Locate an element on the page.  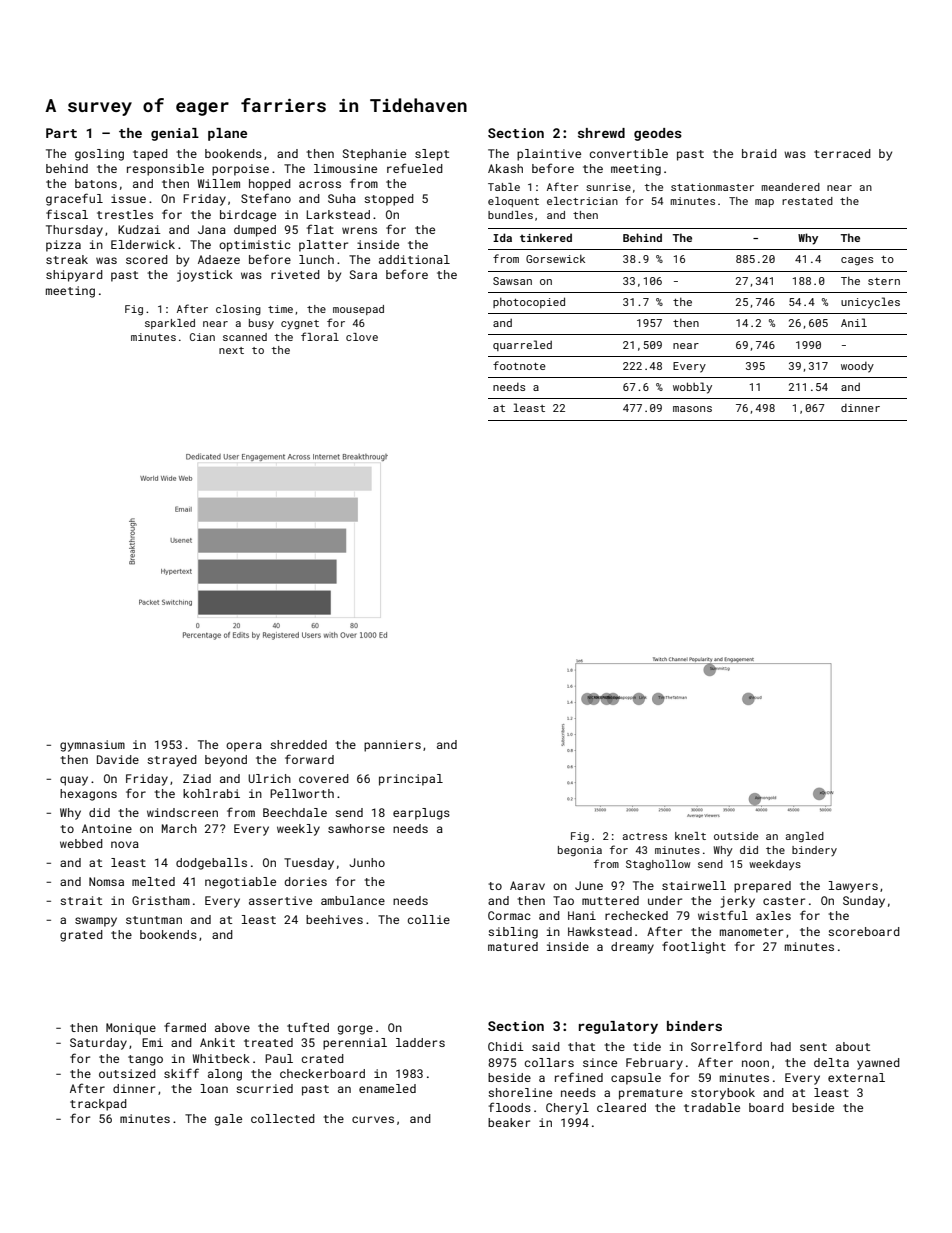
wobbly is located at coordinates (692, 388).
